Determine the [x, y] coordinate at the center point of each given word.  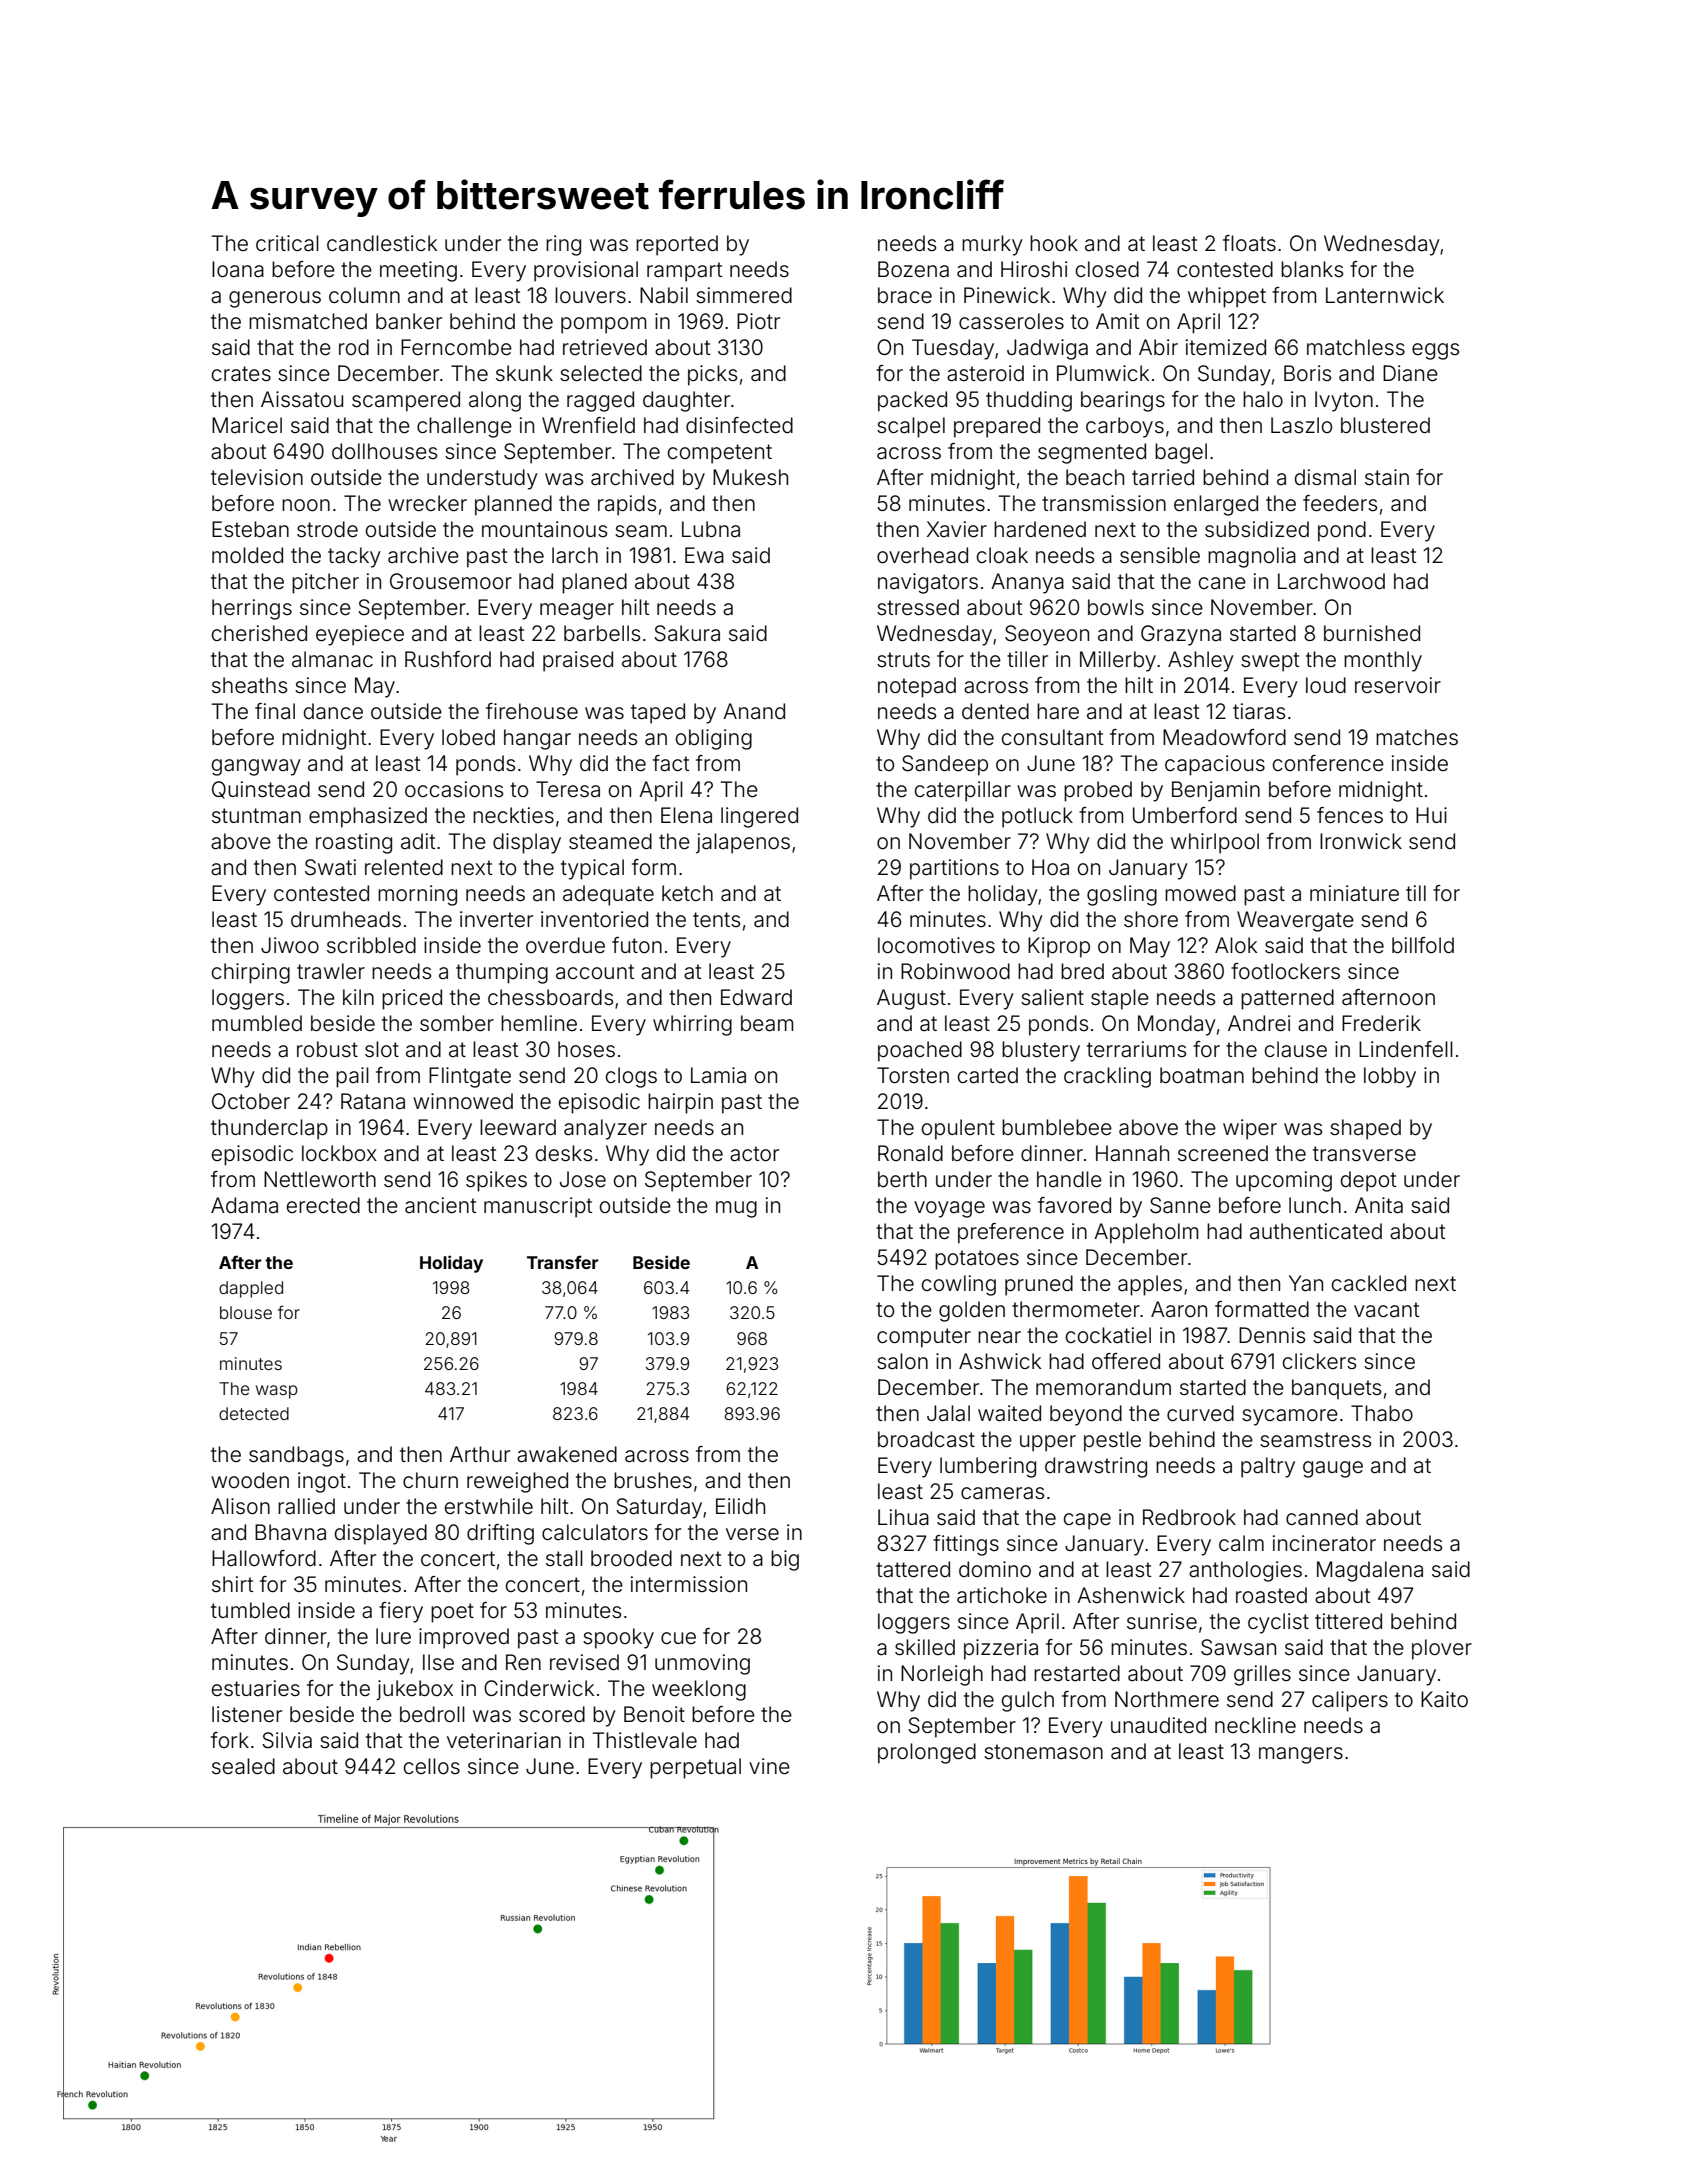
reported [677, 245]
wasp [277, 1392]
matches [1417, 737]
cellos [432, 1766]
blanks [1312, 269]
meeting [418, 271]
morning [417, 895]
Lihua [903, 1517]
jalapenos [743, 843]
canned [1322, 1517]
